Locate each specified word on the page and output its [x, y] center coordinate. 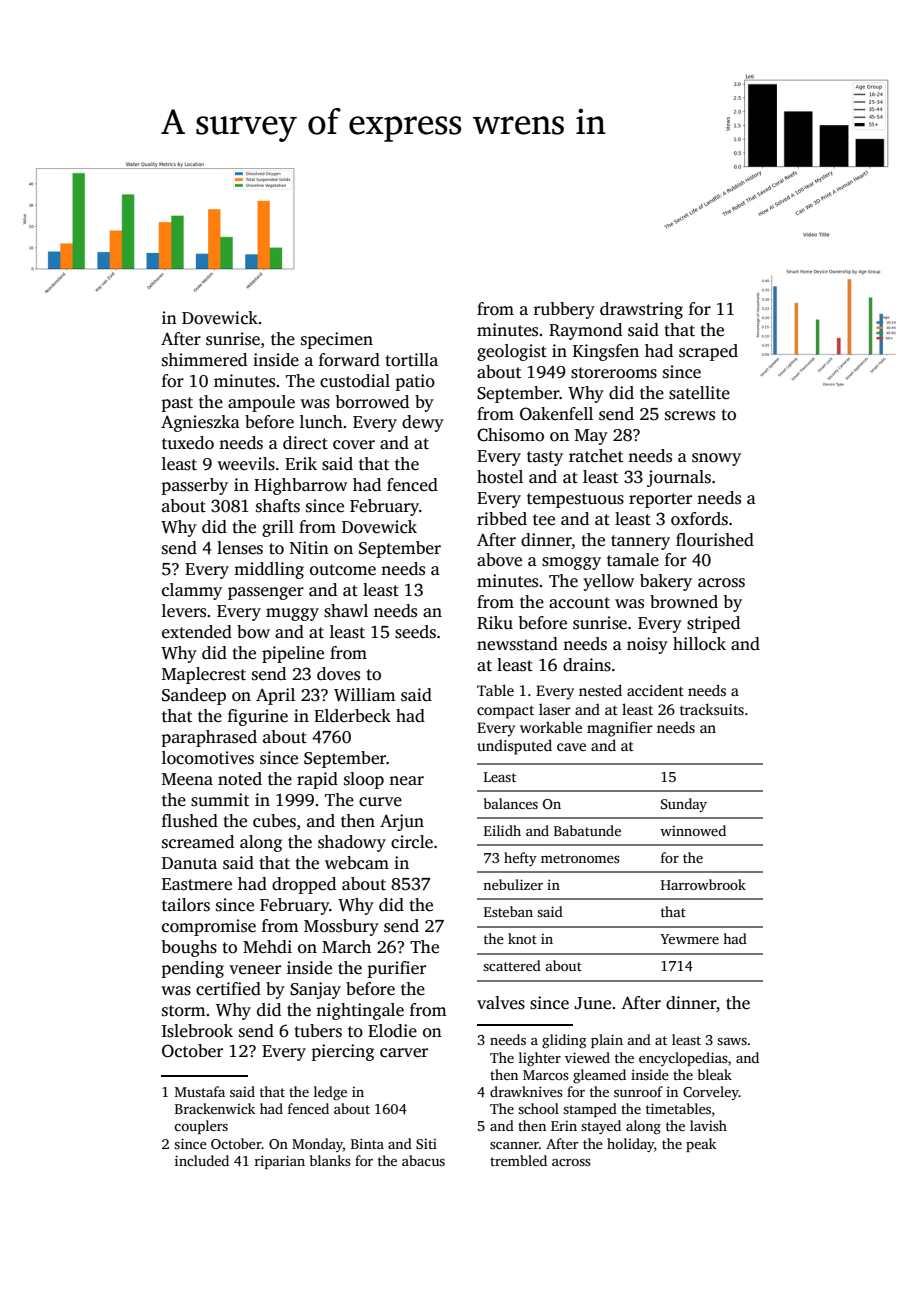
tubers [318, 1031]
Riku [495, 623]
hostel [500, 477]
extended [197, 632]
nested [600, 690]
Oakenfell [556, 414]
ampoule [261, 403]
